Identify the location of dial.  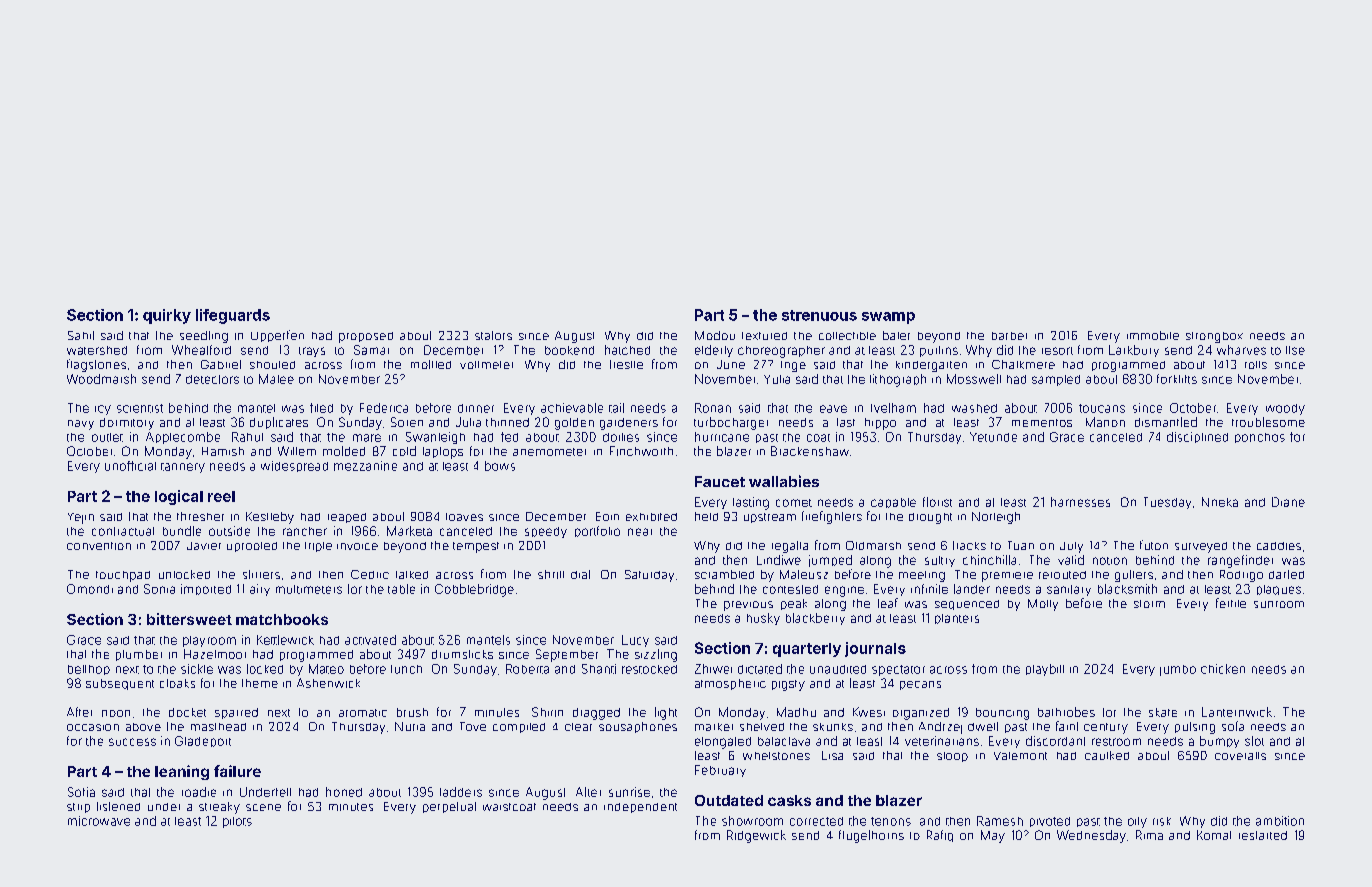
(580, 574).
